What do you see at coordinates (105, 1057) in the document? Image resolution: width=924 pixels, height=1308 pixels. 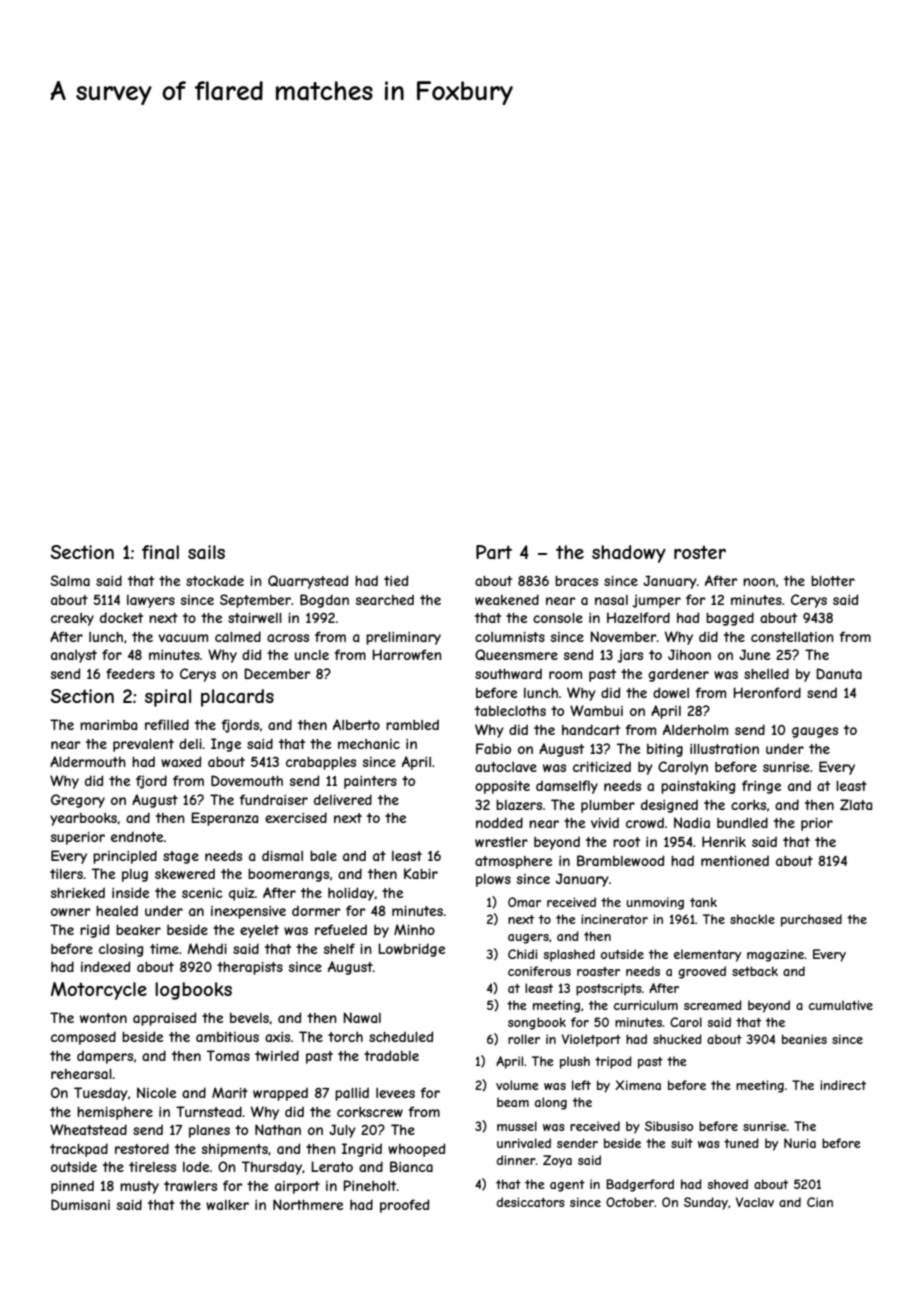 I see `dampers` at bounding box center [105, 1057].
